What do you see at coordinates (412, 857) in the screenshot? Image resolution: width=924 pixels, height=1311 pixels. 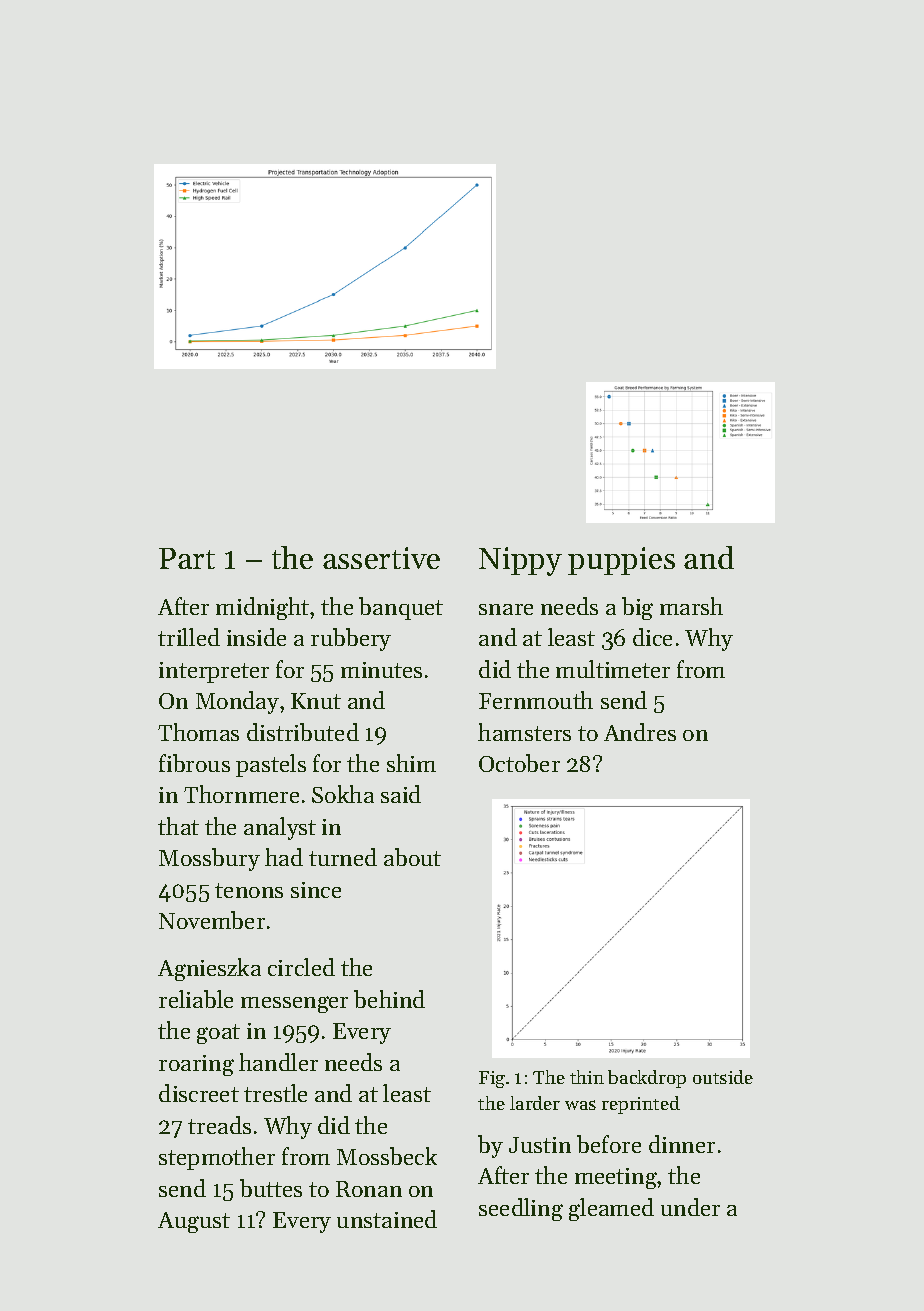 I see `about` at bounding box center [412, 857].
